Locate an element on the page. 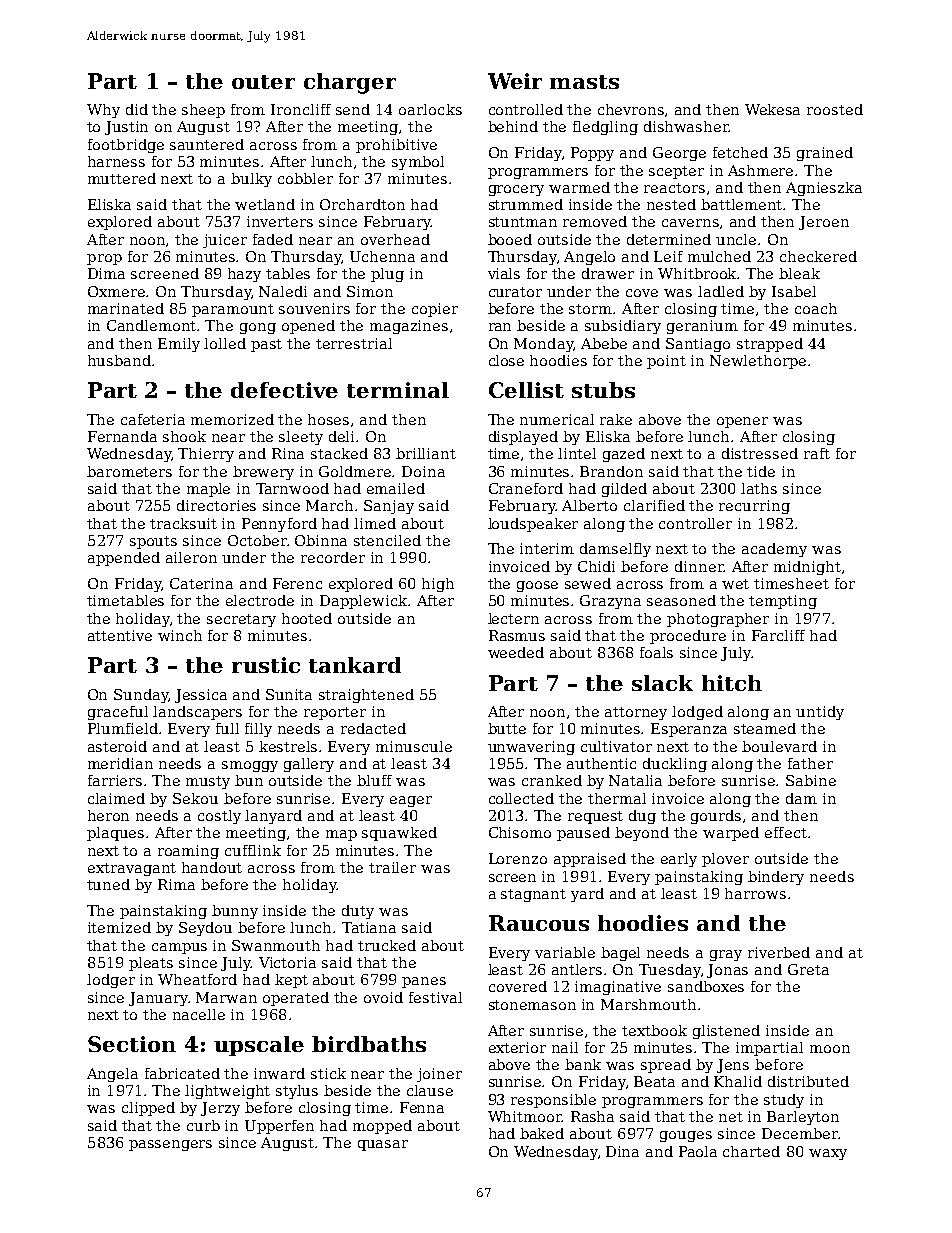 The width and height of the document is (952, 1233). passengers is located at coordinates (170, 1145).
